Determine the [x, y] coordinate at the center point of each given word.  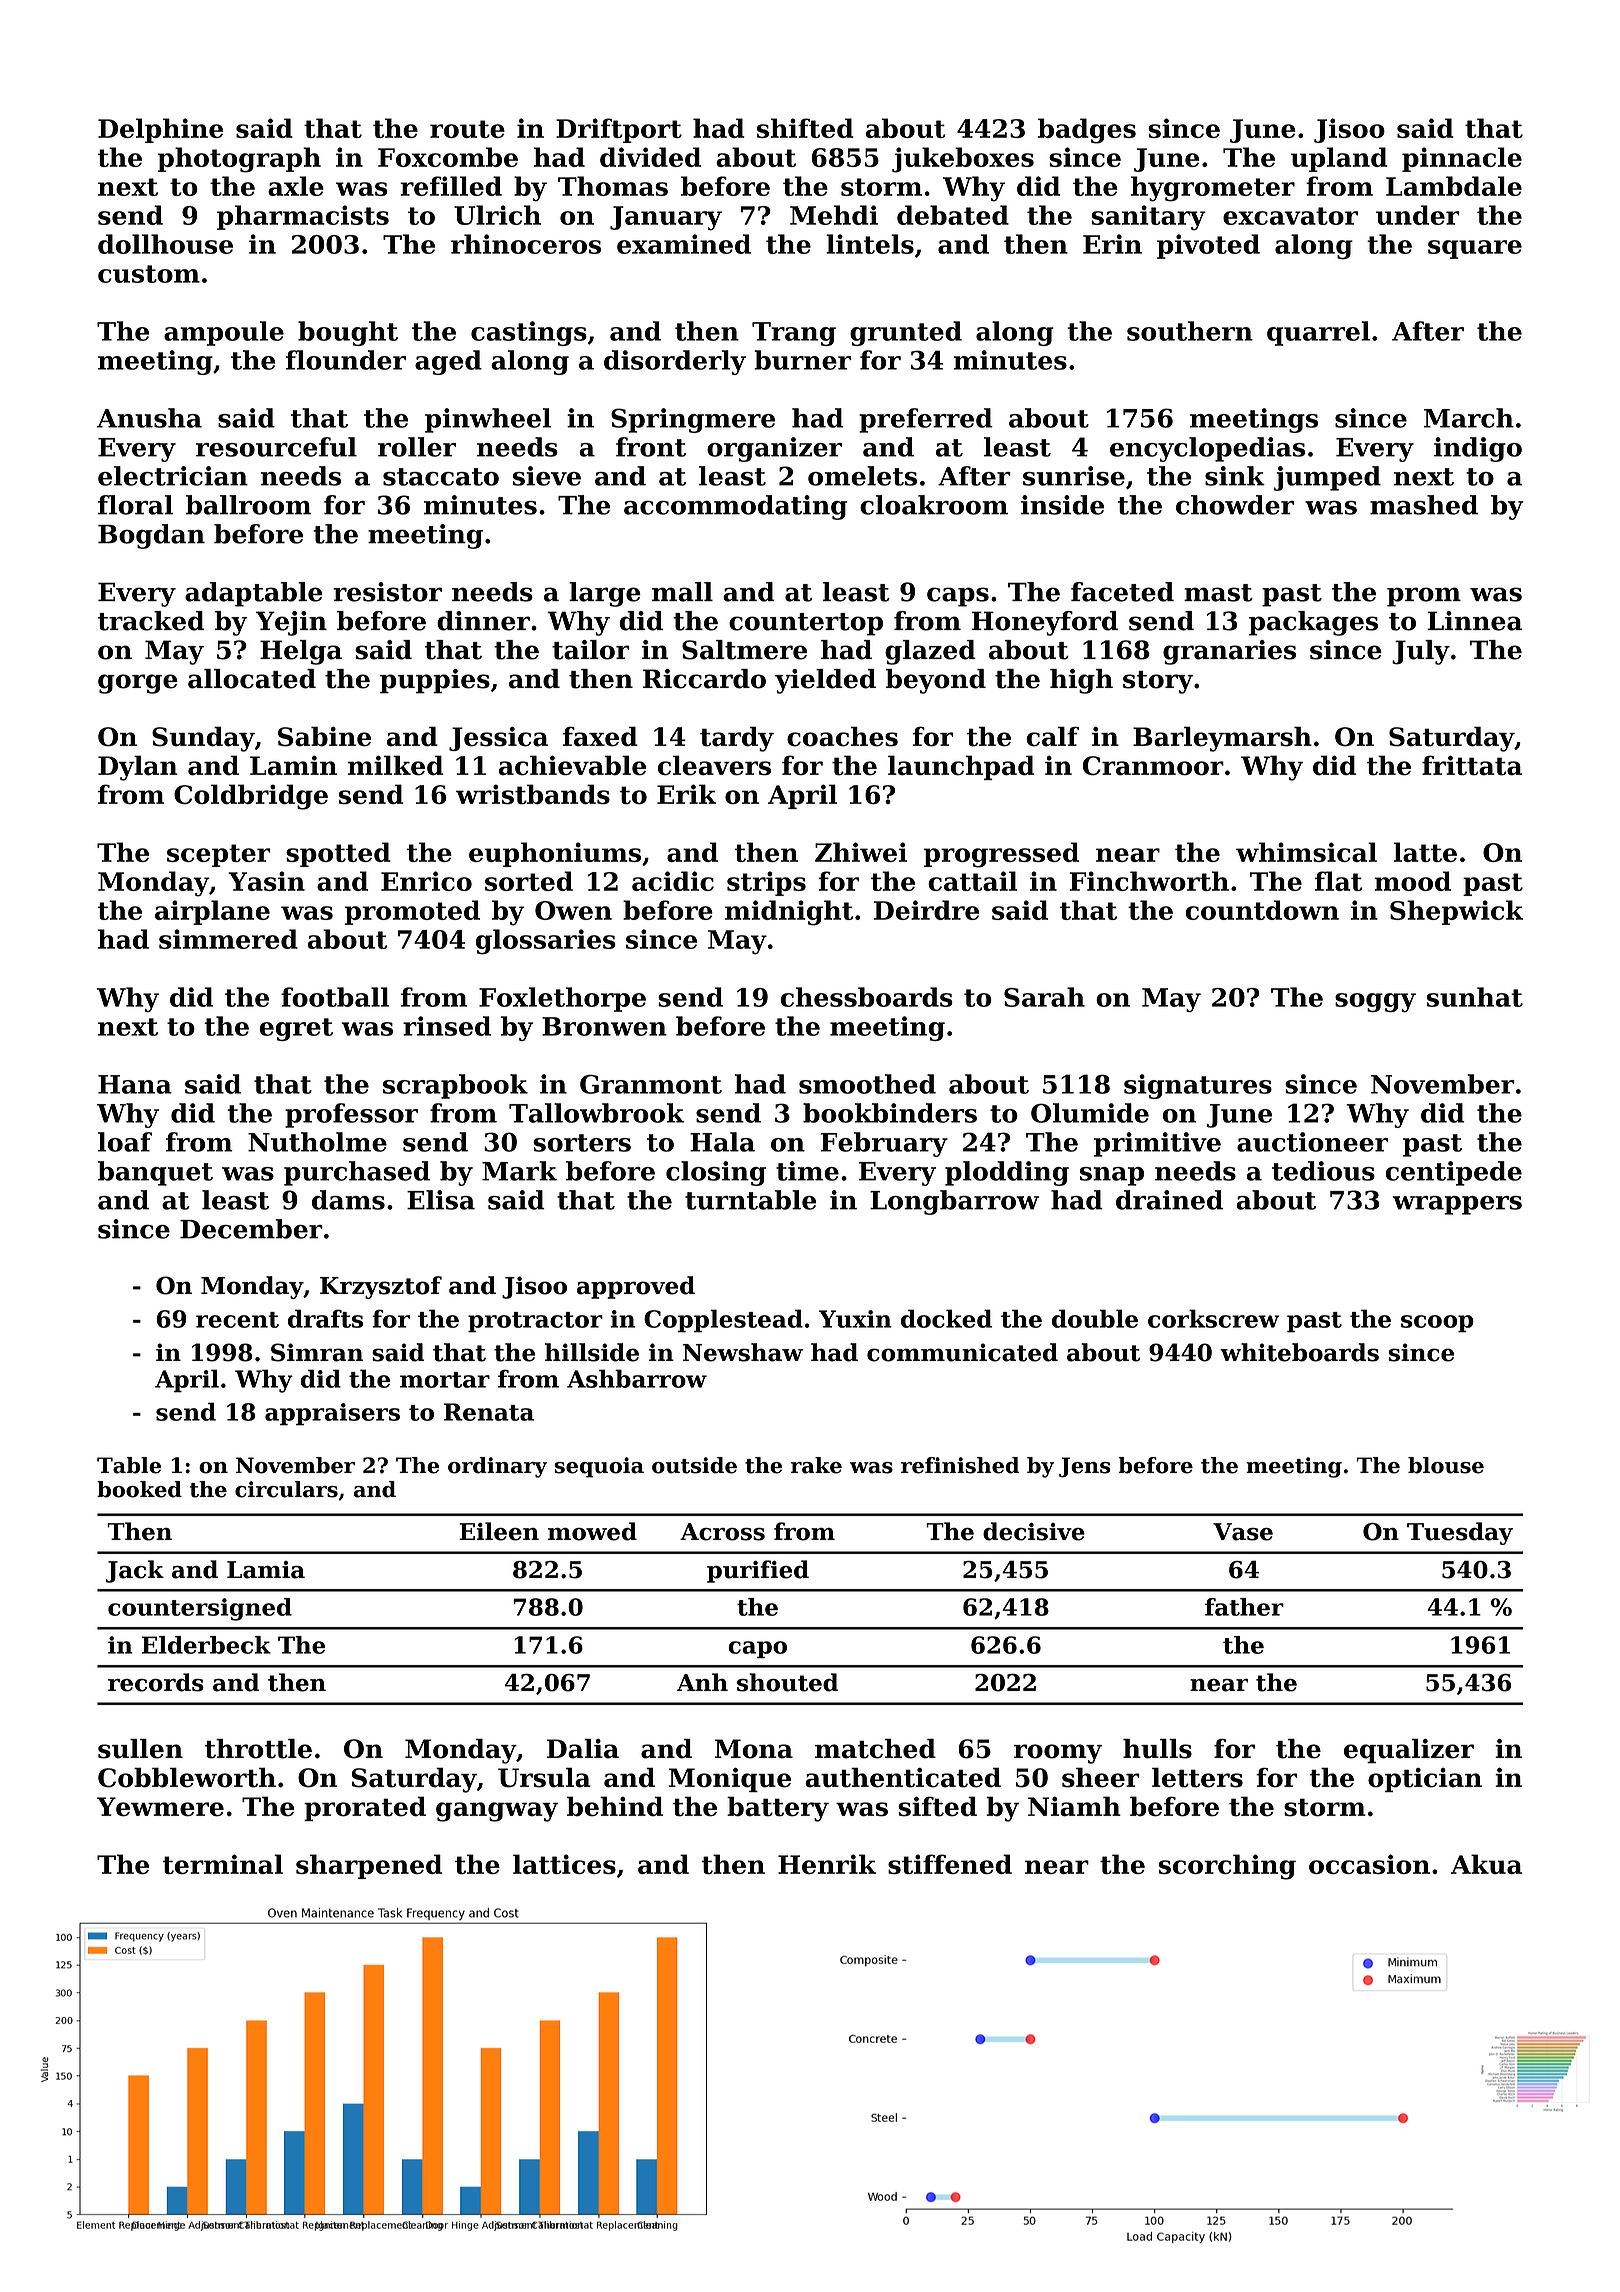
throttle [258, 1749]
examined [684, 244]
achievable [572, 765]
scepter [218, 855]
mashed [1424, 505]
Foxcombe [448, 157]
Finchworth [1149, 881]
